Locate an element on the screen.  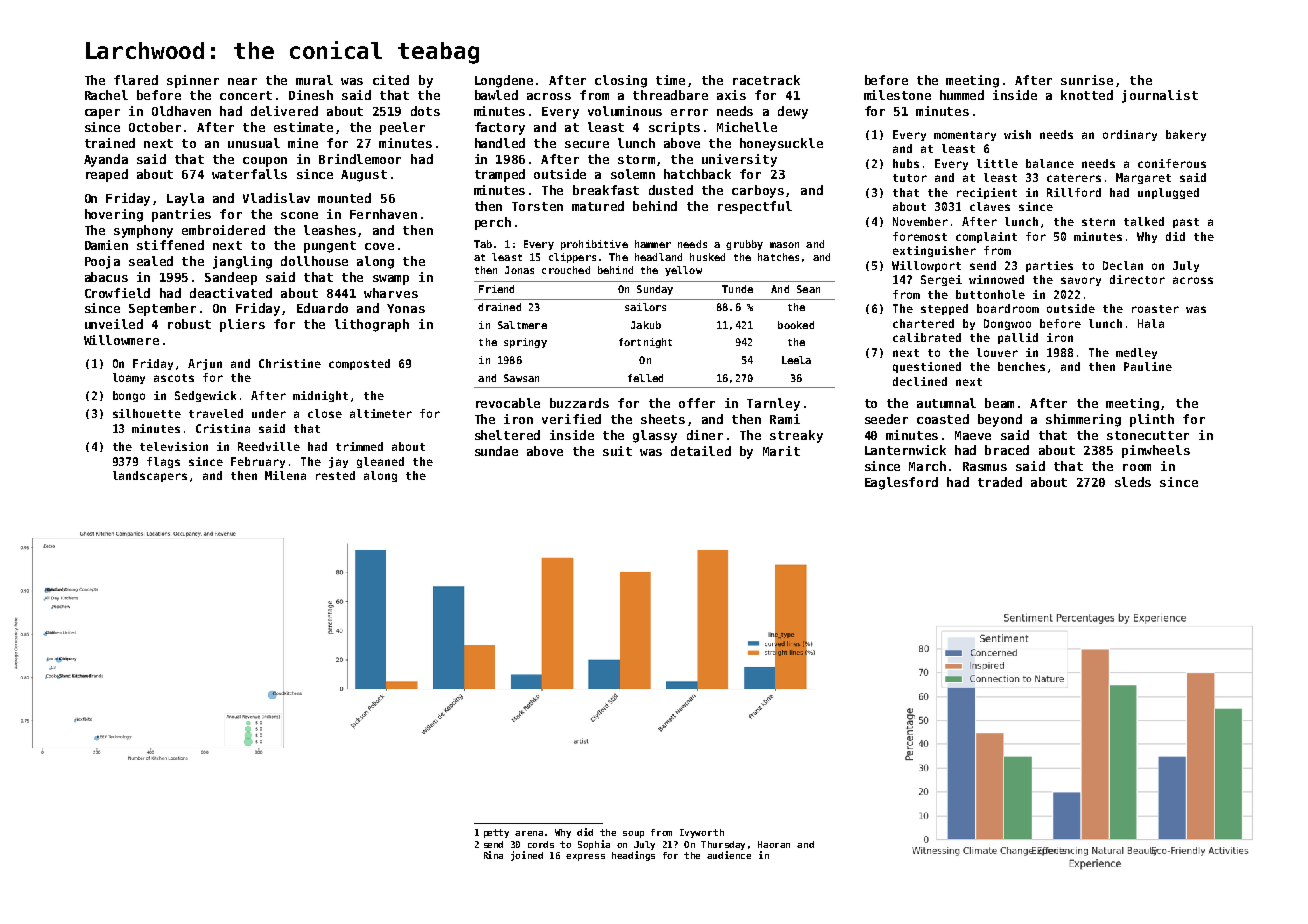
bakery is located at coordinates (1186, 135).
